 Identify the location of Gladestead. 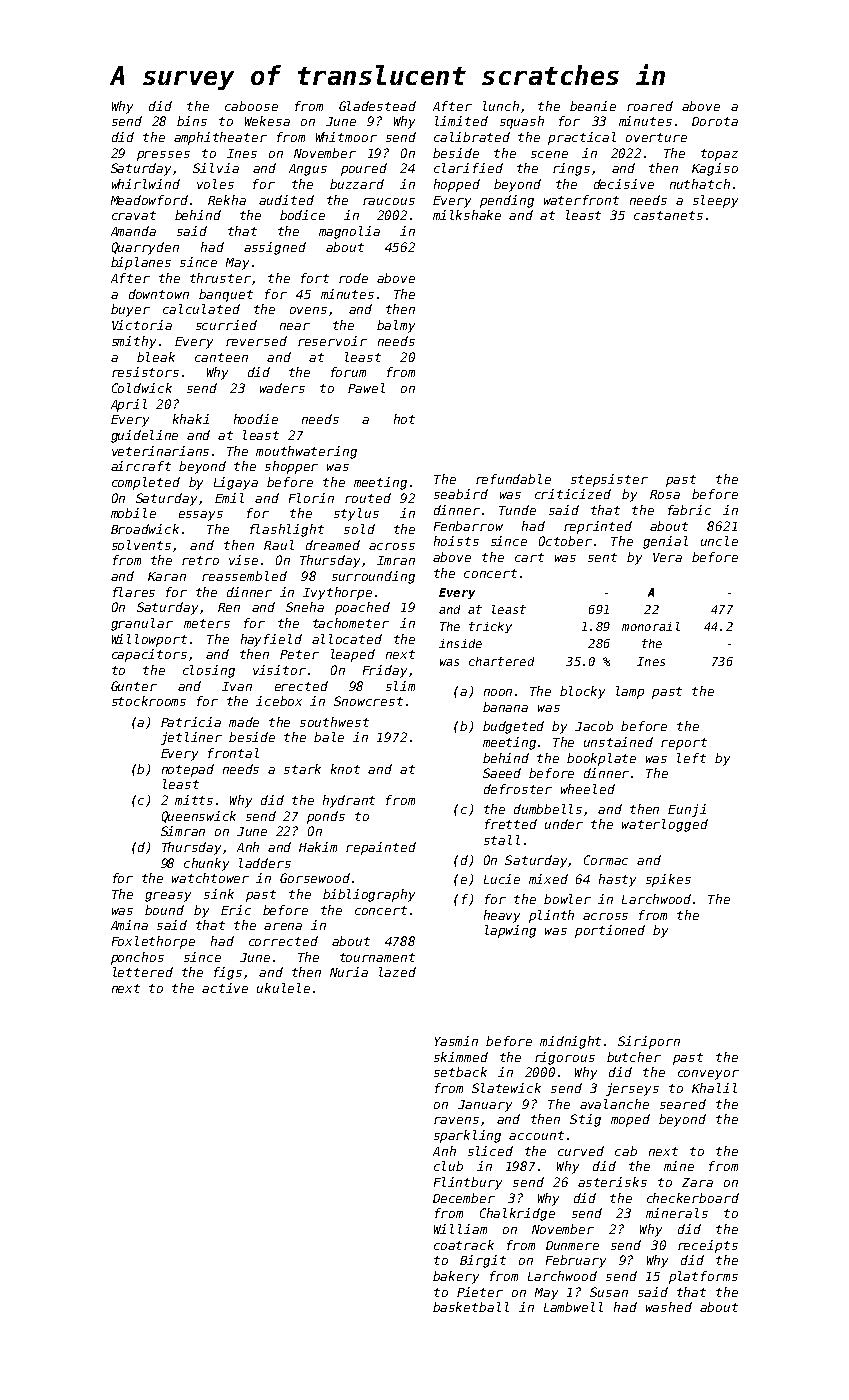
(377, 106).
